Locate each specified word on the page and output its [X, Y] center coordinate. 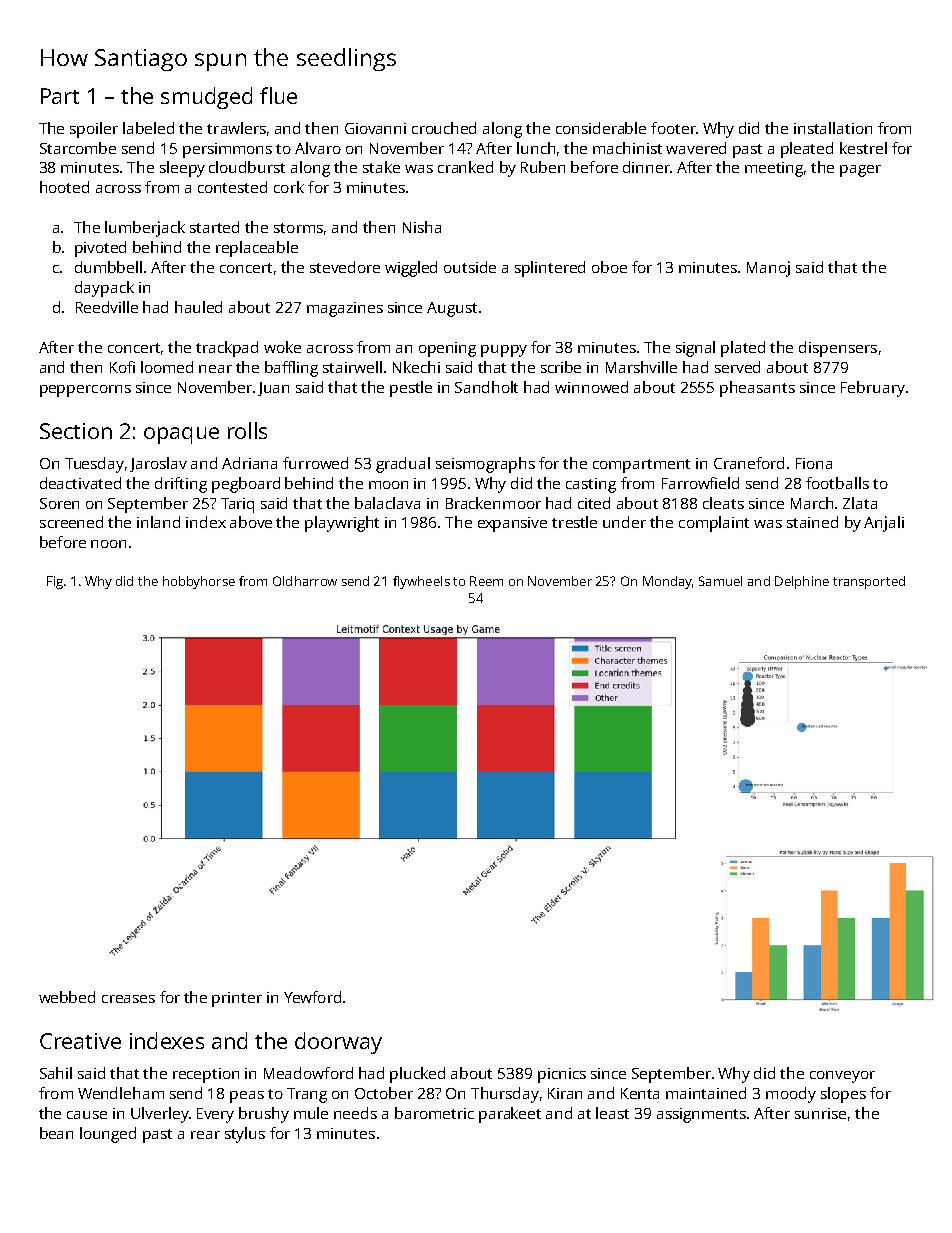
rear [205, 1135]
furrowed [315, 463]
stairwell [352, 367]
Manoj [768, 269]
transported [869, 582]
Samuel [720, 581]
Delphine [802, 582]
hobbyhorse [199, 582]
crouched [444, 128]
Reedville [107, 307]
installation [833, 128]
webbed [67, 997]
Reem [486, 581]
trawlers [236, 128]
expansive [512, 524]
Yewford [312, 997]
